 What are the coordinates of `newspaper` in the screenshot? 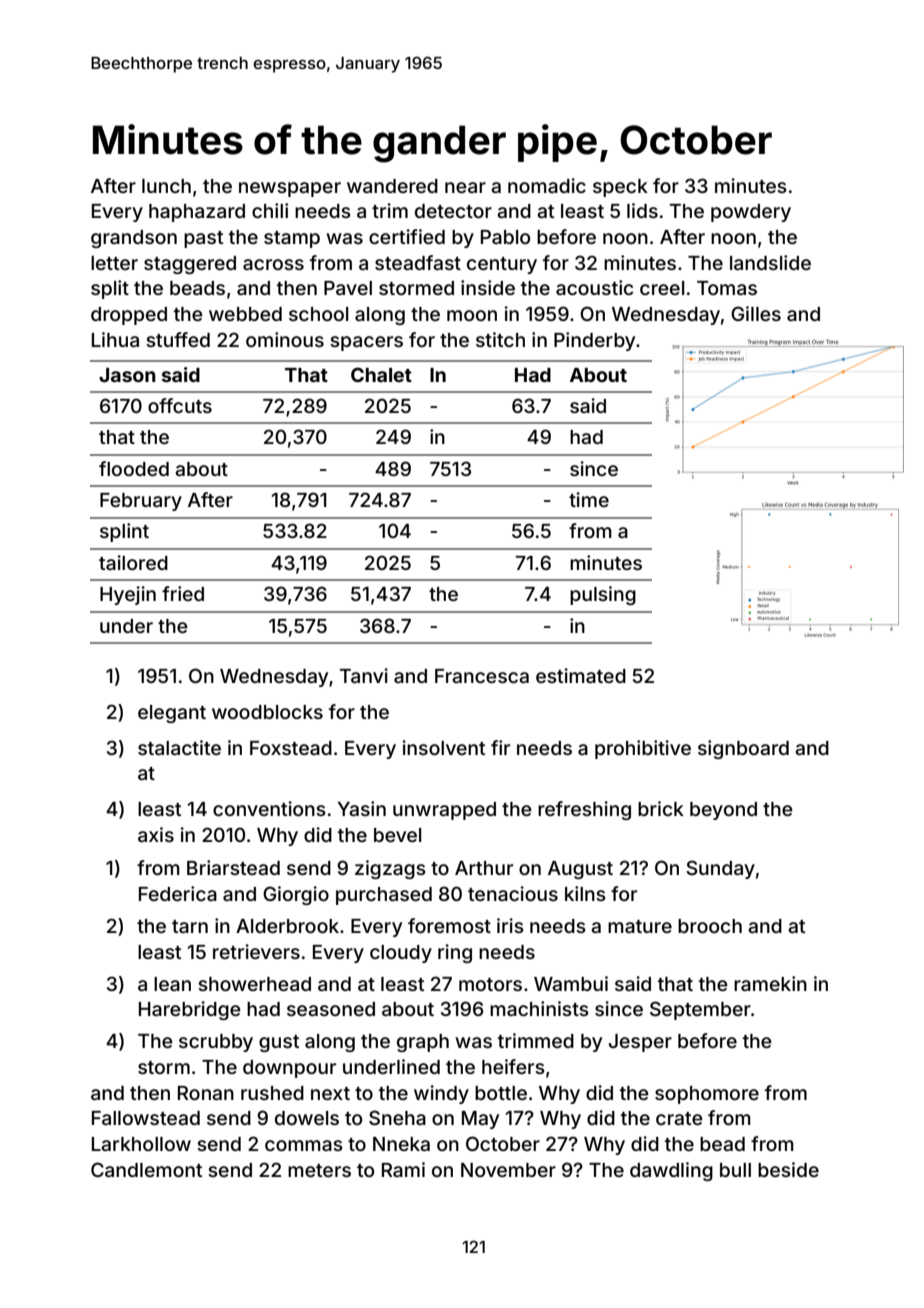 It's located at (290, 189).
